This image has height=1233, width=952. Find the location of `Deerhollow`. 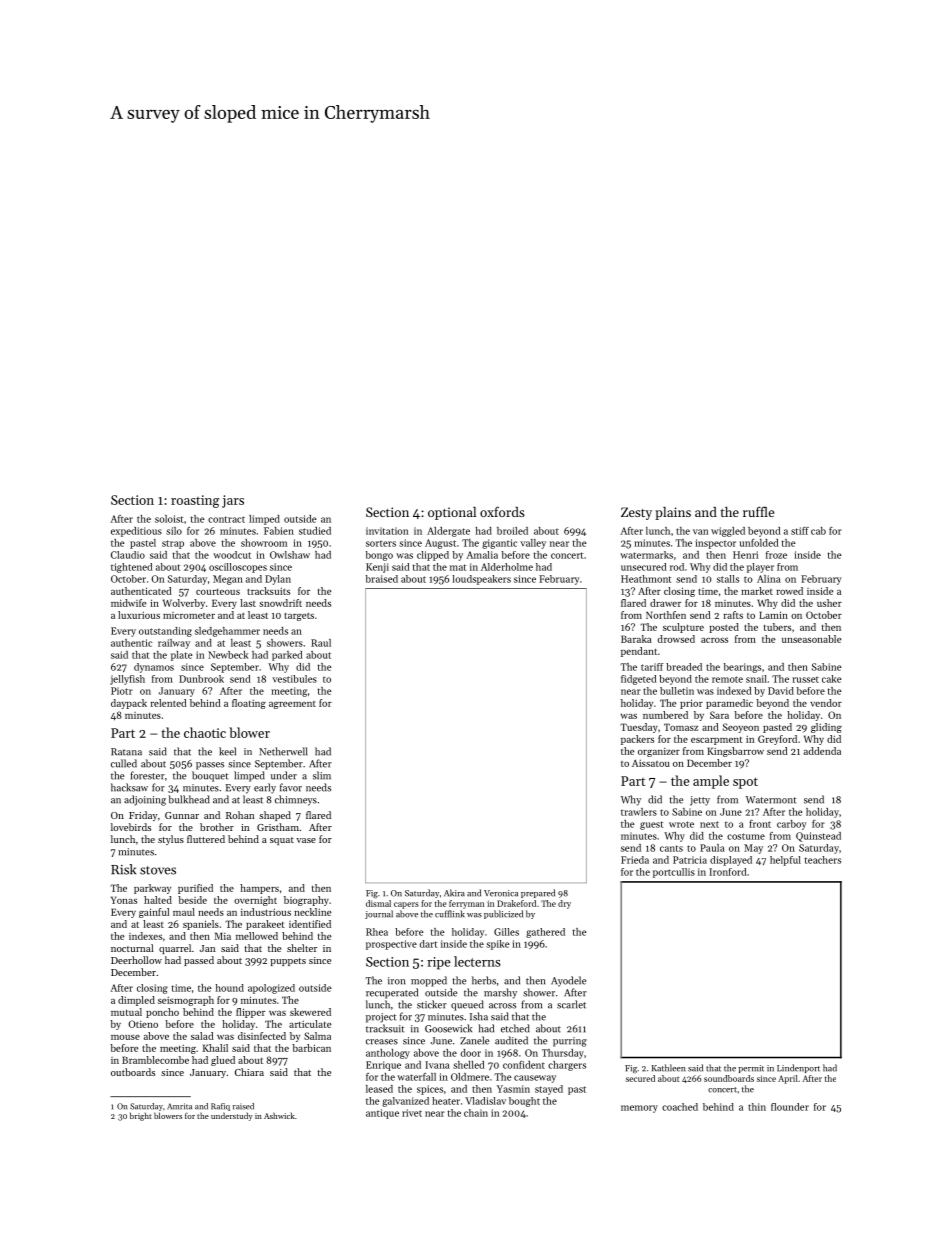

Deerhollow is located at coordinates (136, 960).
